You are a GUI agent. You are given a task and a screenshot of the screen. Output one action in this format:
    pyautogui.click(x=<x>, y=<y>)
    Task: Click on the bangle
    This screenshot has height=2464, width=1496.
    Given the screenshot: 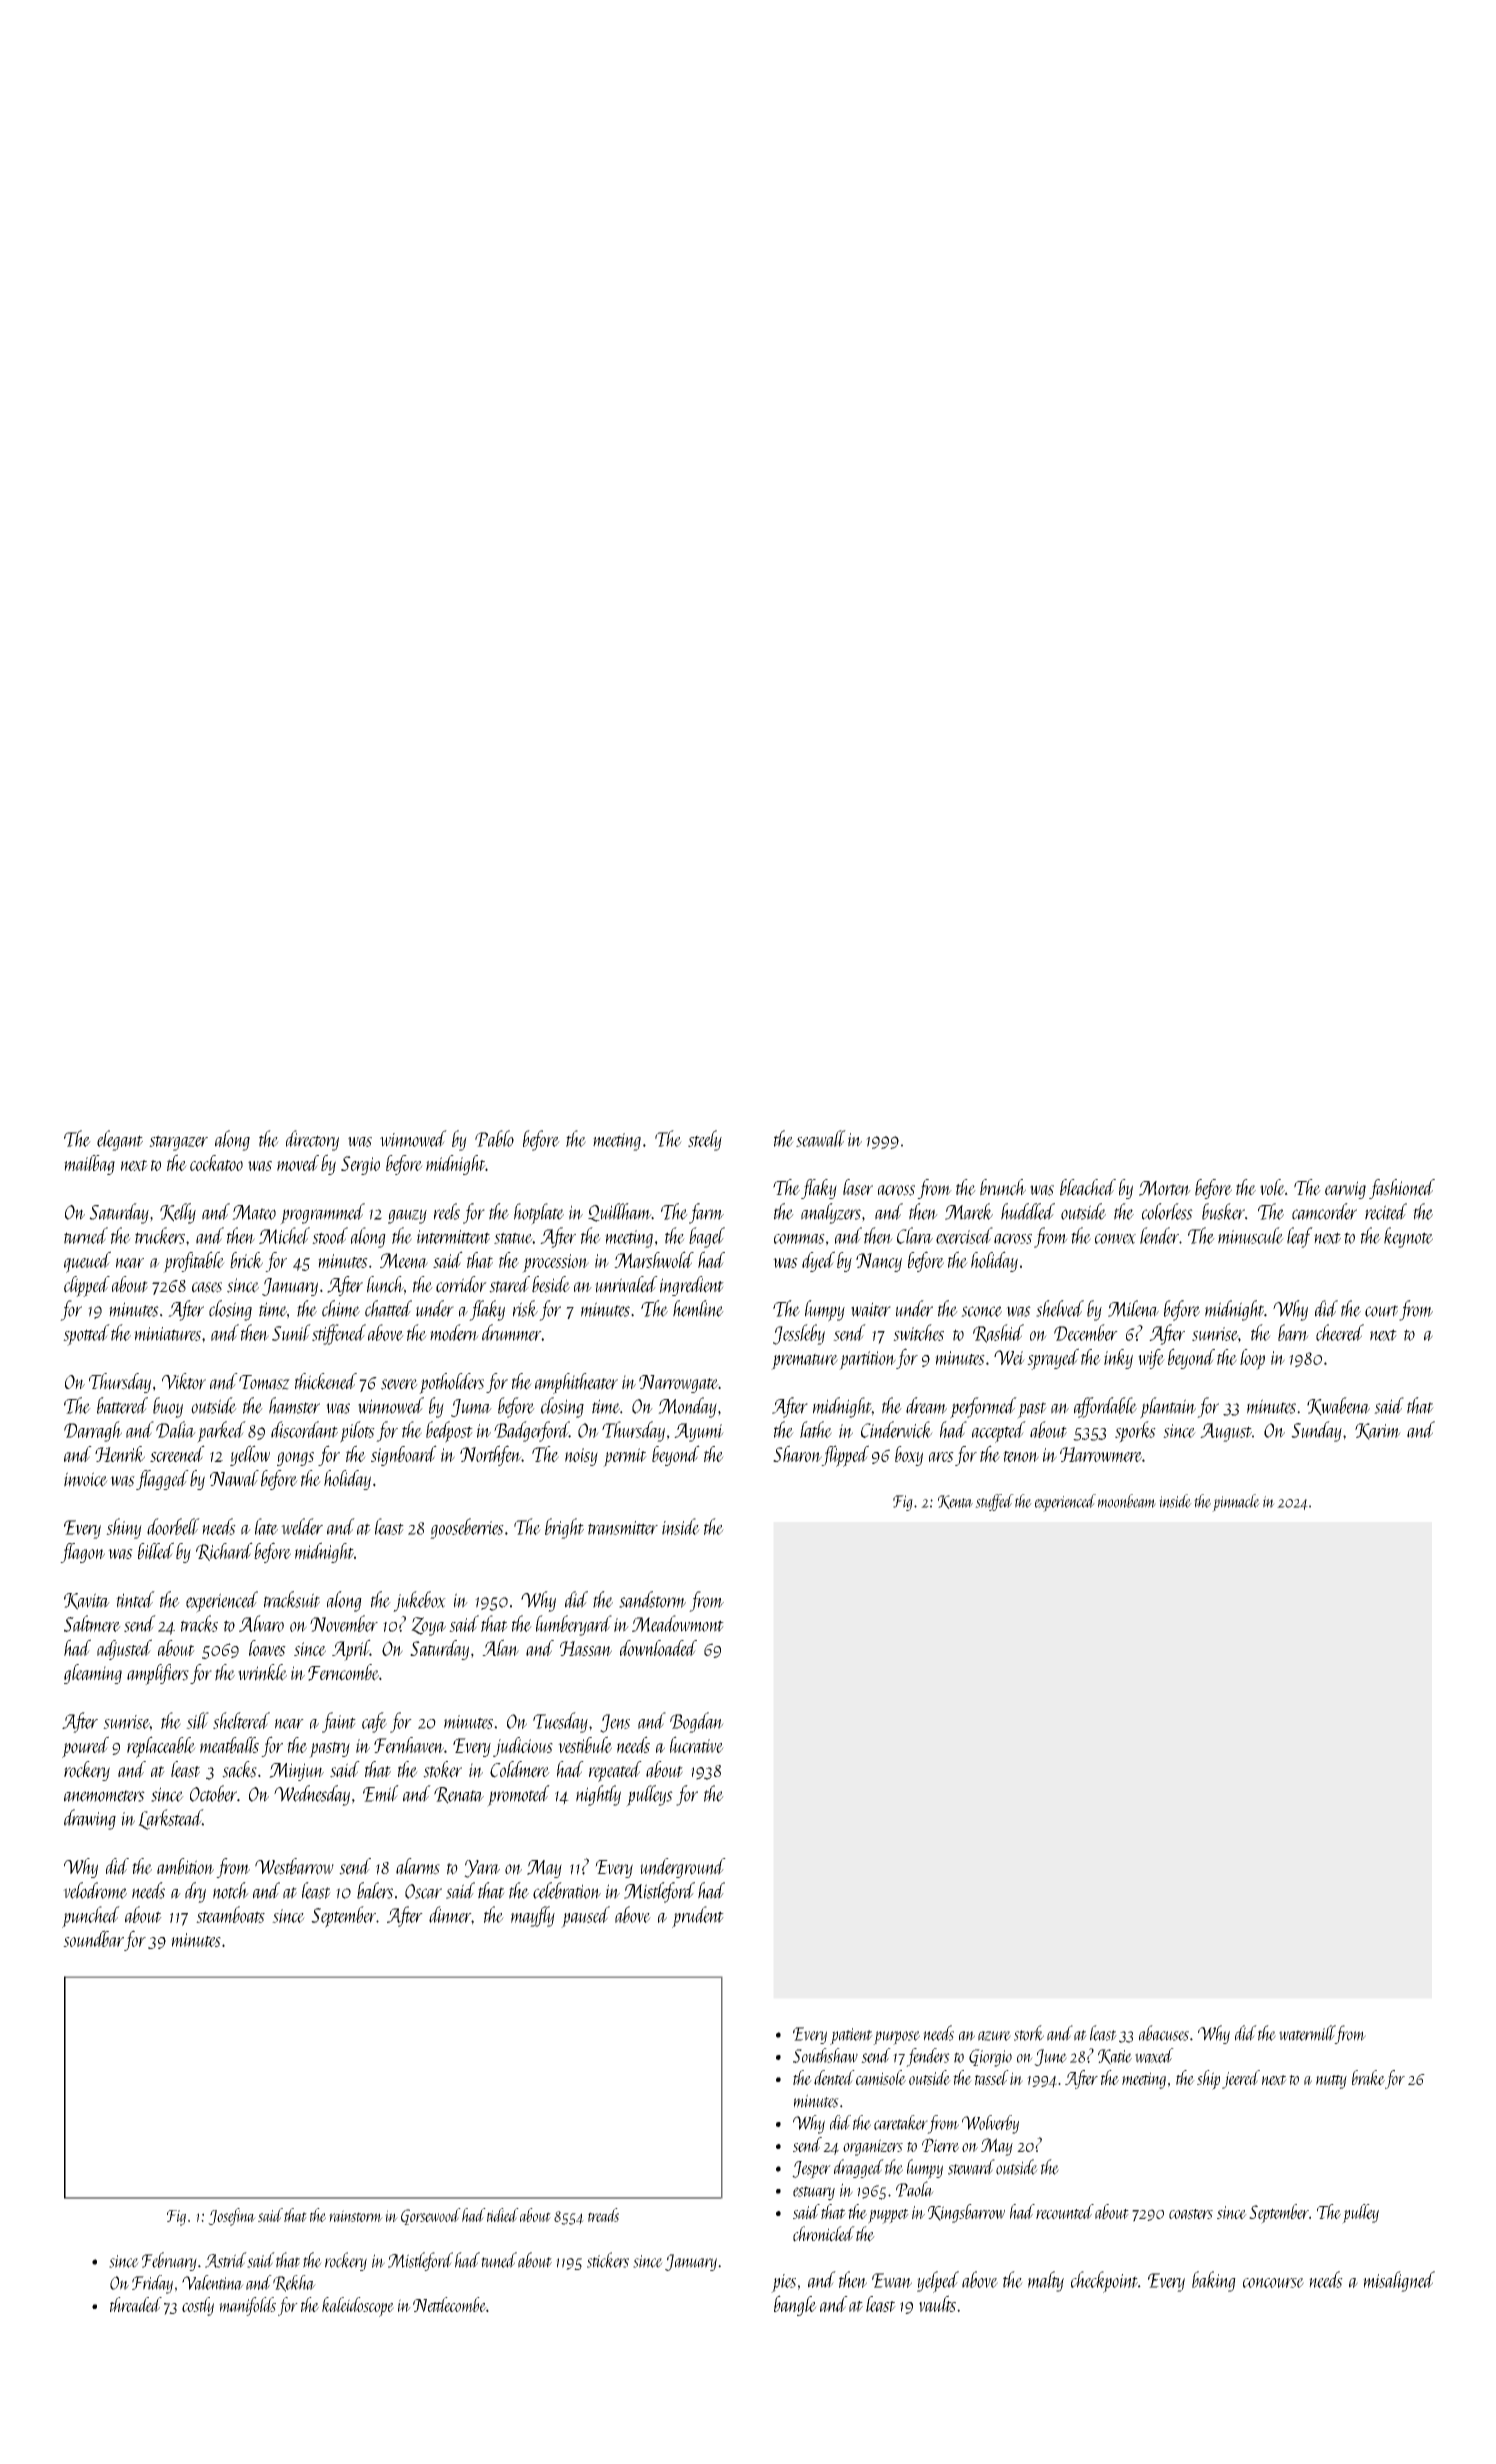 What is the action you would take?
    pyautogui.click(x=795, y=2305)
